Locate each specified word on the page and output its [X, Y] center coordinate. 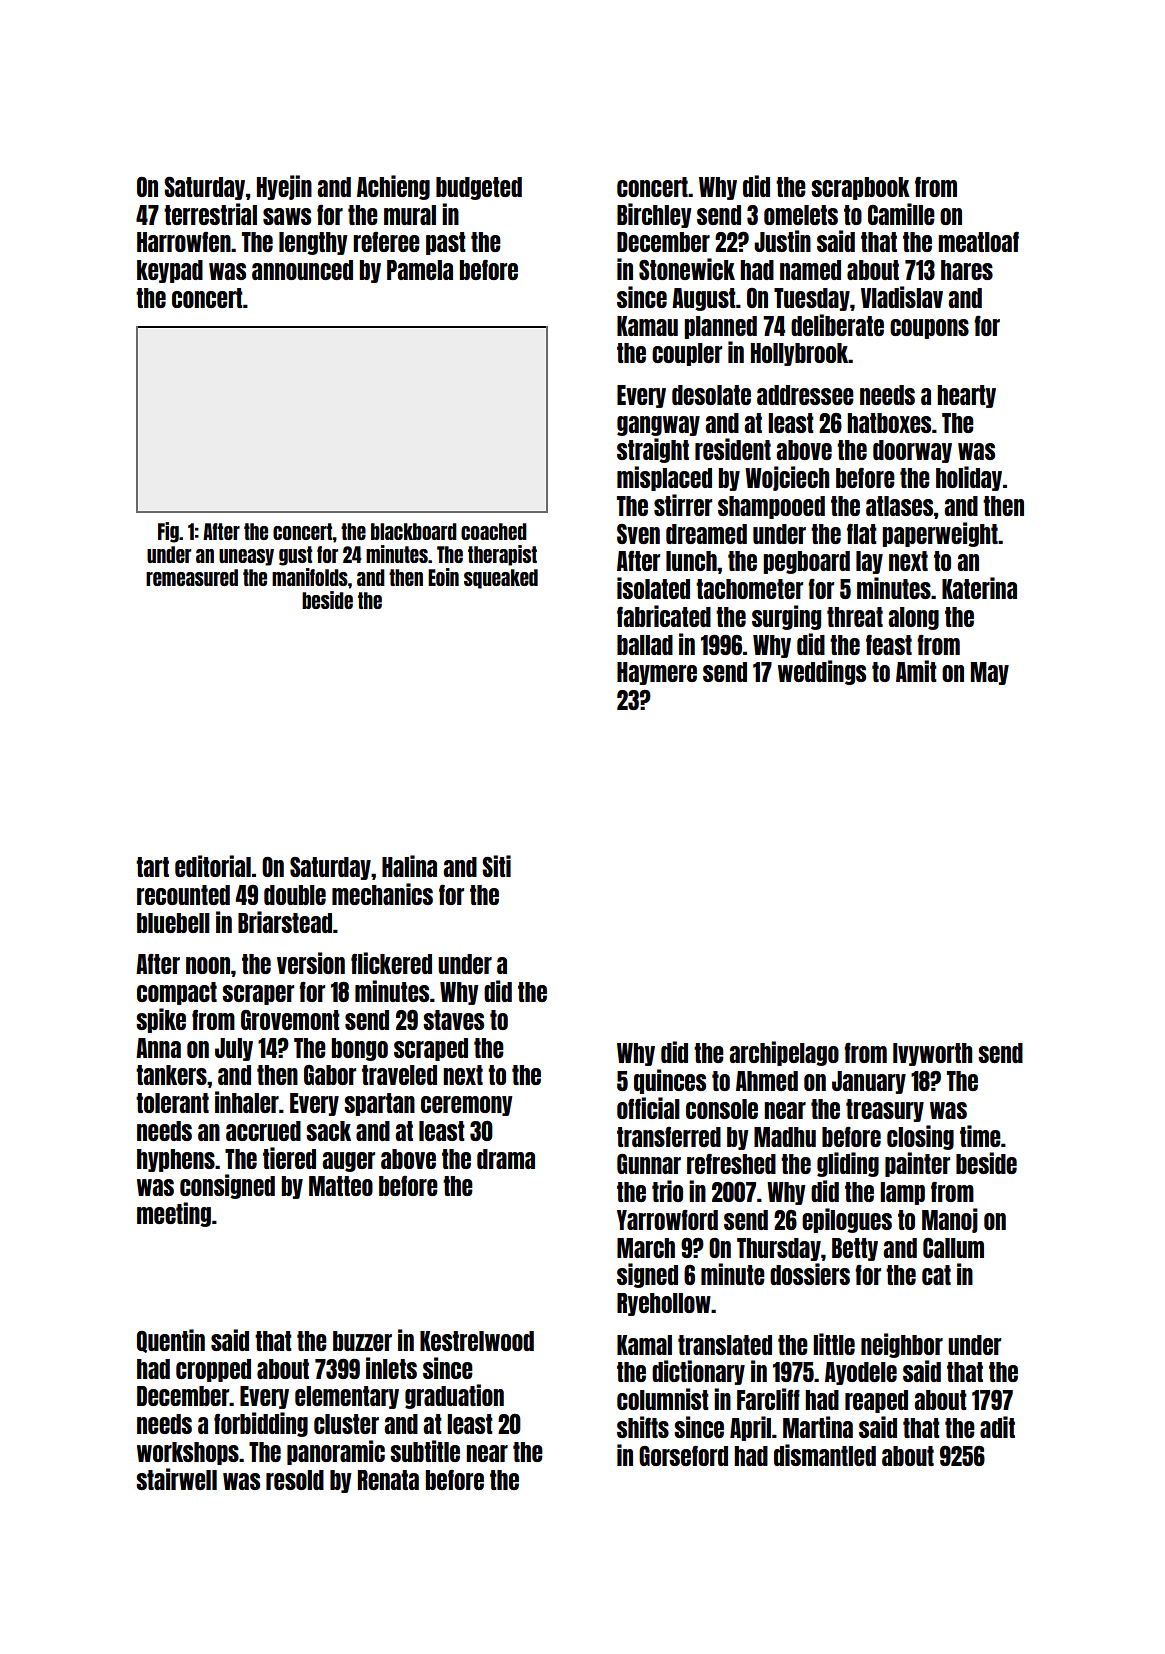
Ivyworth [932, 1054]
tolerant [172, 1103]
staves [453, 1020]
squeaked [501, 579]
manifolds [310, 577]
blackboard [414, 531]
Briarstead [285, 922]
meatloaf [978, 242]
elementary [347, 1397]
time [980, 1136]
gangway [658, 426]
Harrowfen [184, 242]
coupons [929, 329]
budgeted [479, 188]
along [913, 618]
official [648, 1108]
